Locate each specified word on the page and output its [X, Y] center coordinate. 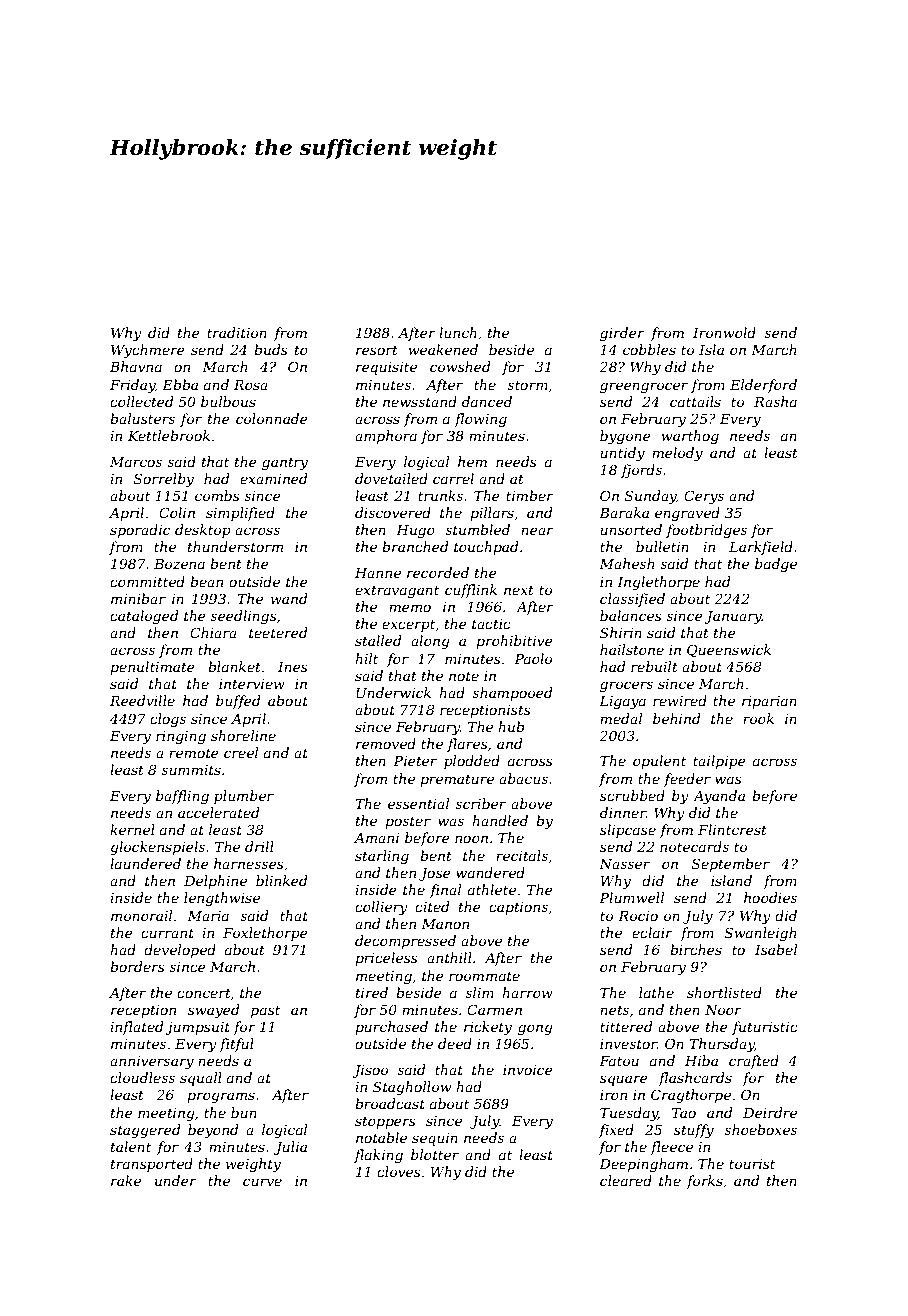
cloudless [142, 1077]
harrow [527, 992]
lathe [656, 992]
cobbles [649, 349]
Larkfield [761, 548]
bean [206, 581]
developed [180, 951]
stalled [378, 640]
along [430, 642]
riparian [769, 702]
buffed [238, 702]
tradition [237, 332]
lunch [458, 332]
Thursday [722, 1045]
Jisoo [370, 1071]
